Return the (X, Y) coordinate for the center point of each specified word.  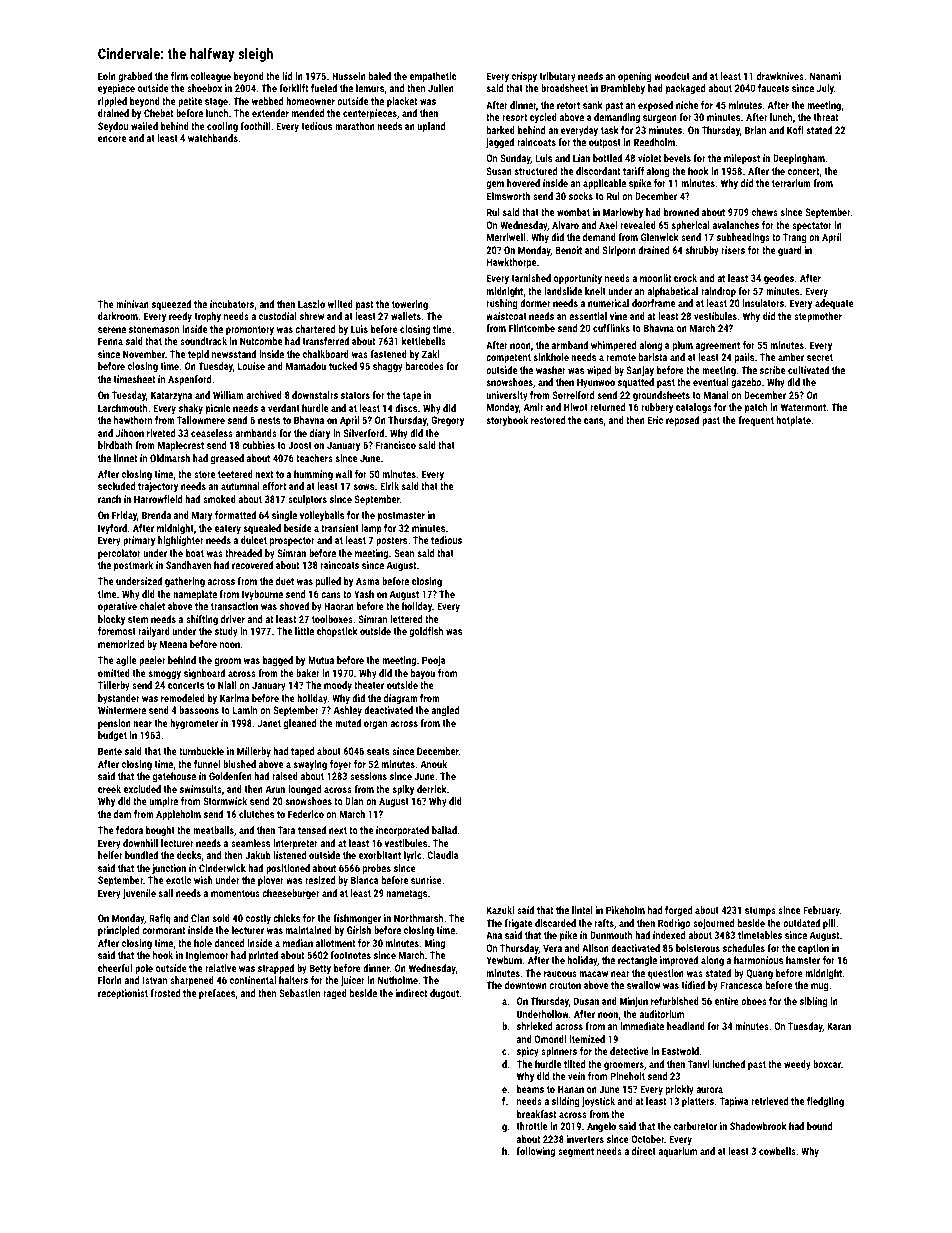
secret (820, 357)
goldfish (426, 632)
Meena (173, 644)
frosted (165, 993)
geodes (779, 279)
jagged (500, 143)
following (536, 1152)
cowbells (777, 1151)
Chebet (158, 113)
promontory (250, 330)
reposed (682, 421)
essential (588, 316)
